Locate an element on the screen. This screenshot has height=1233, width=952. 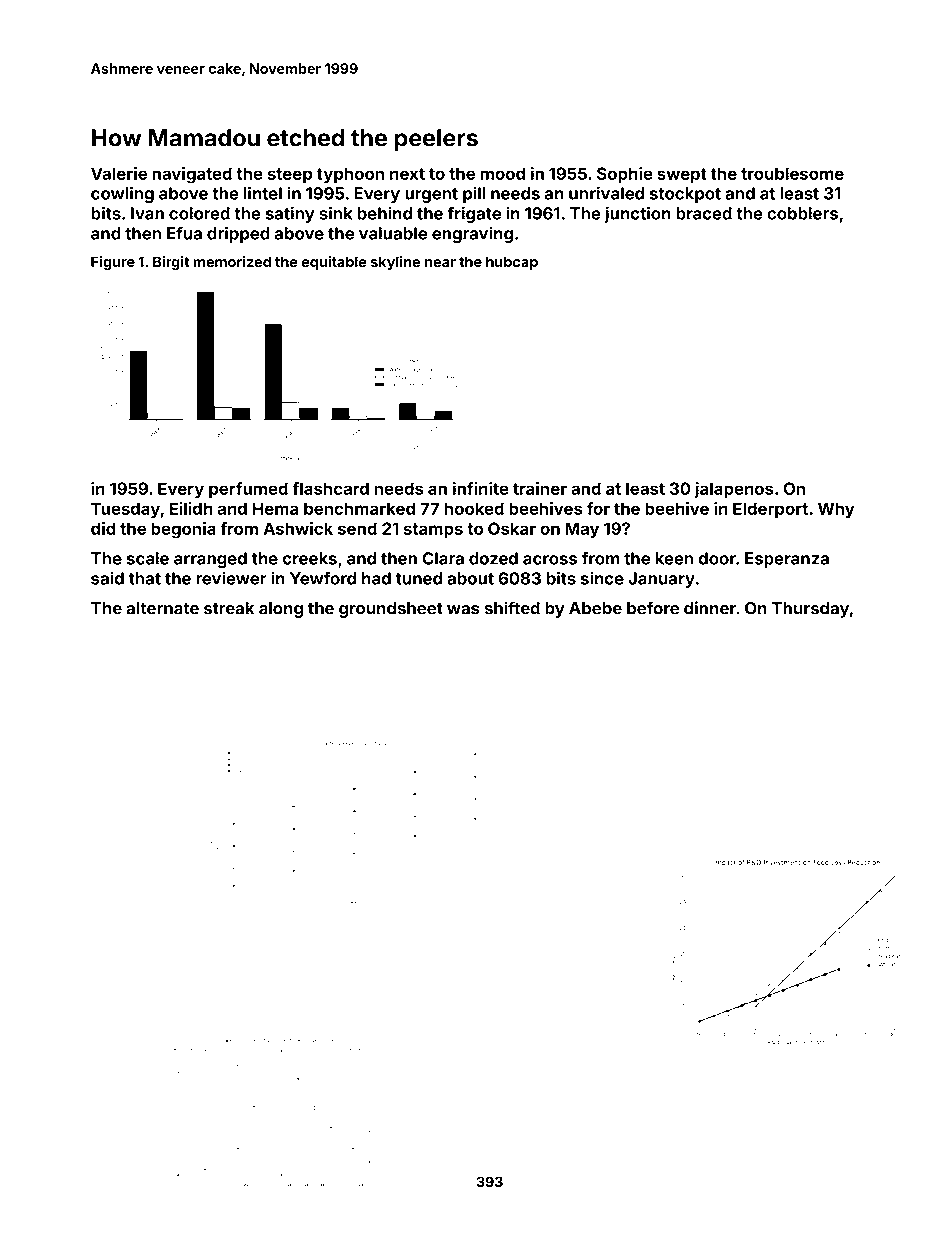
infinite is located at coordinates (481, 488).
